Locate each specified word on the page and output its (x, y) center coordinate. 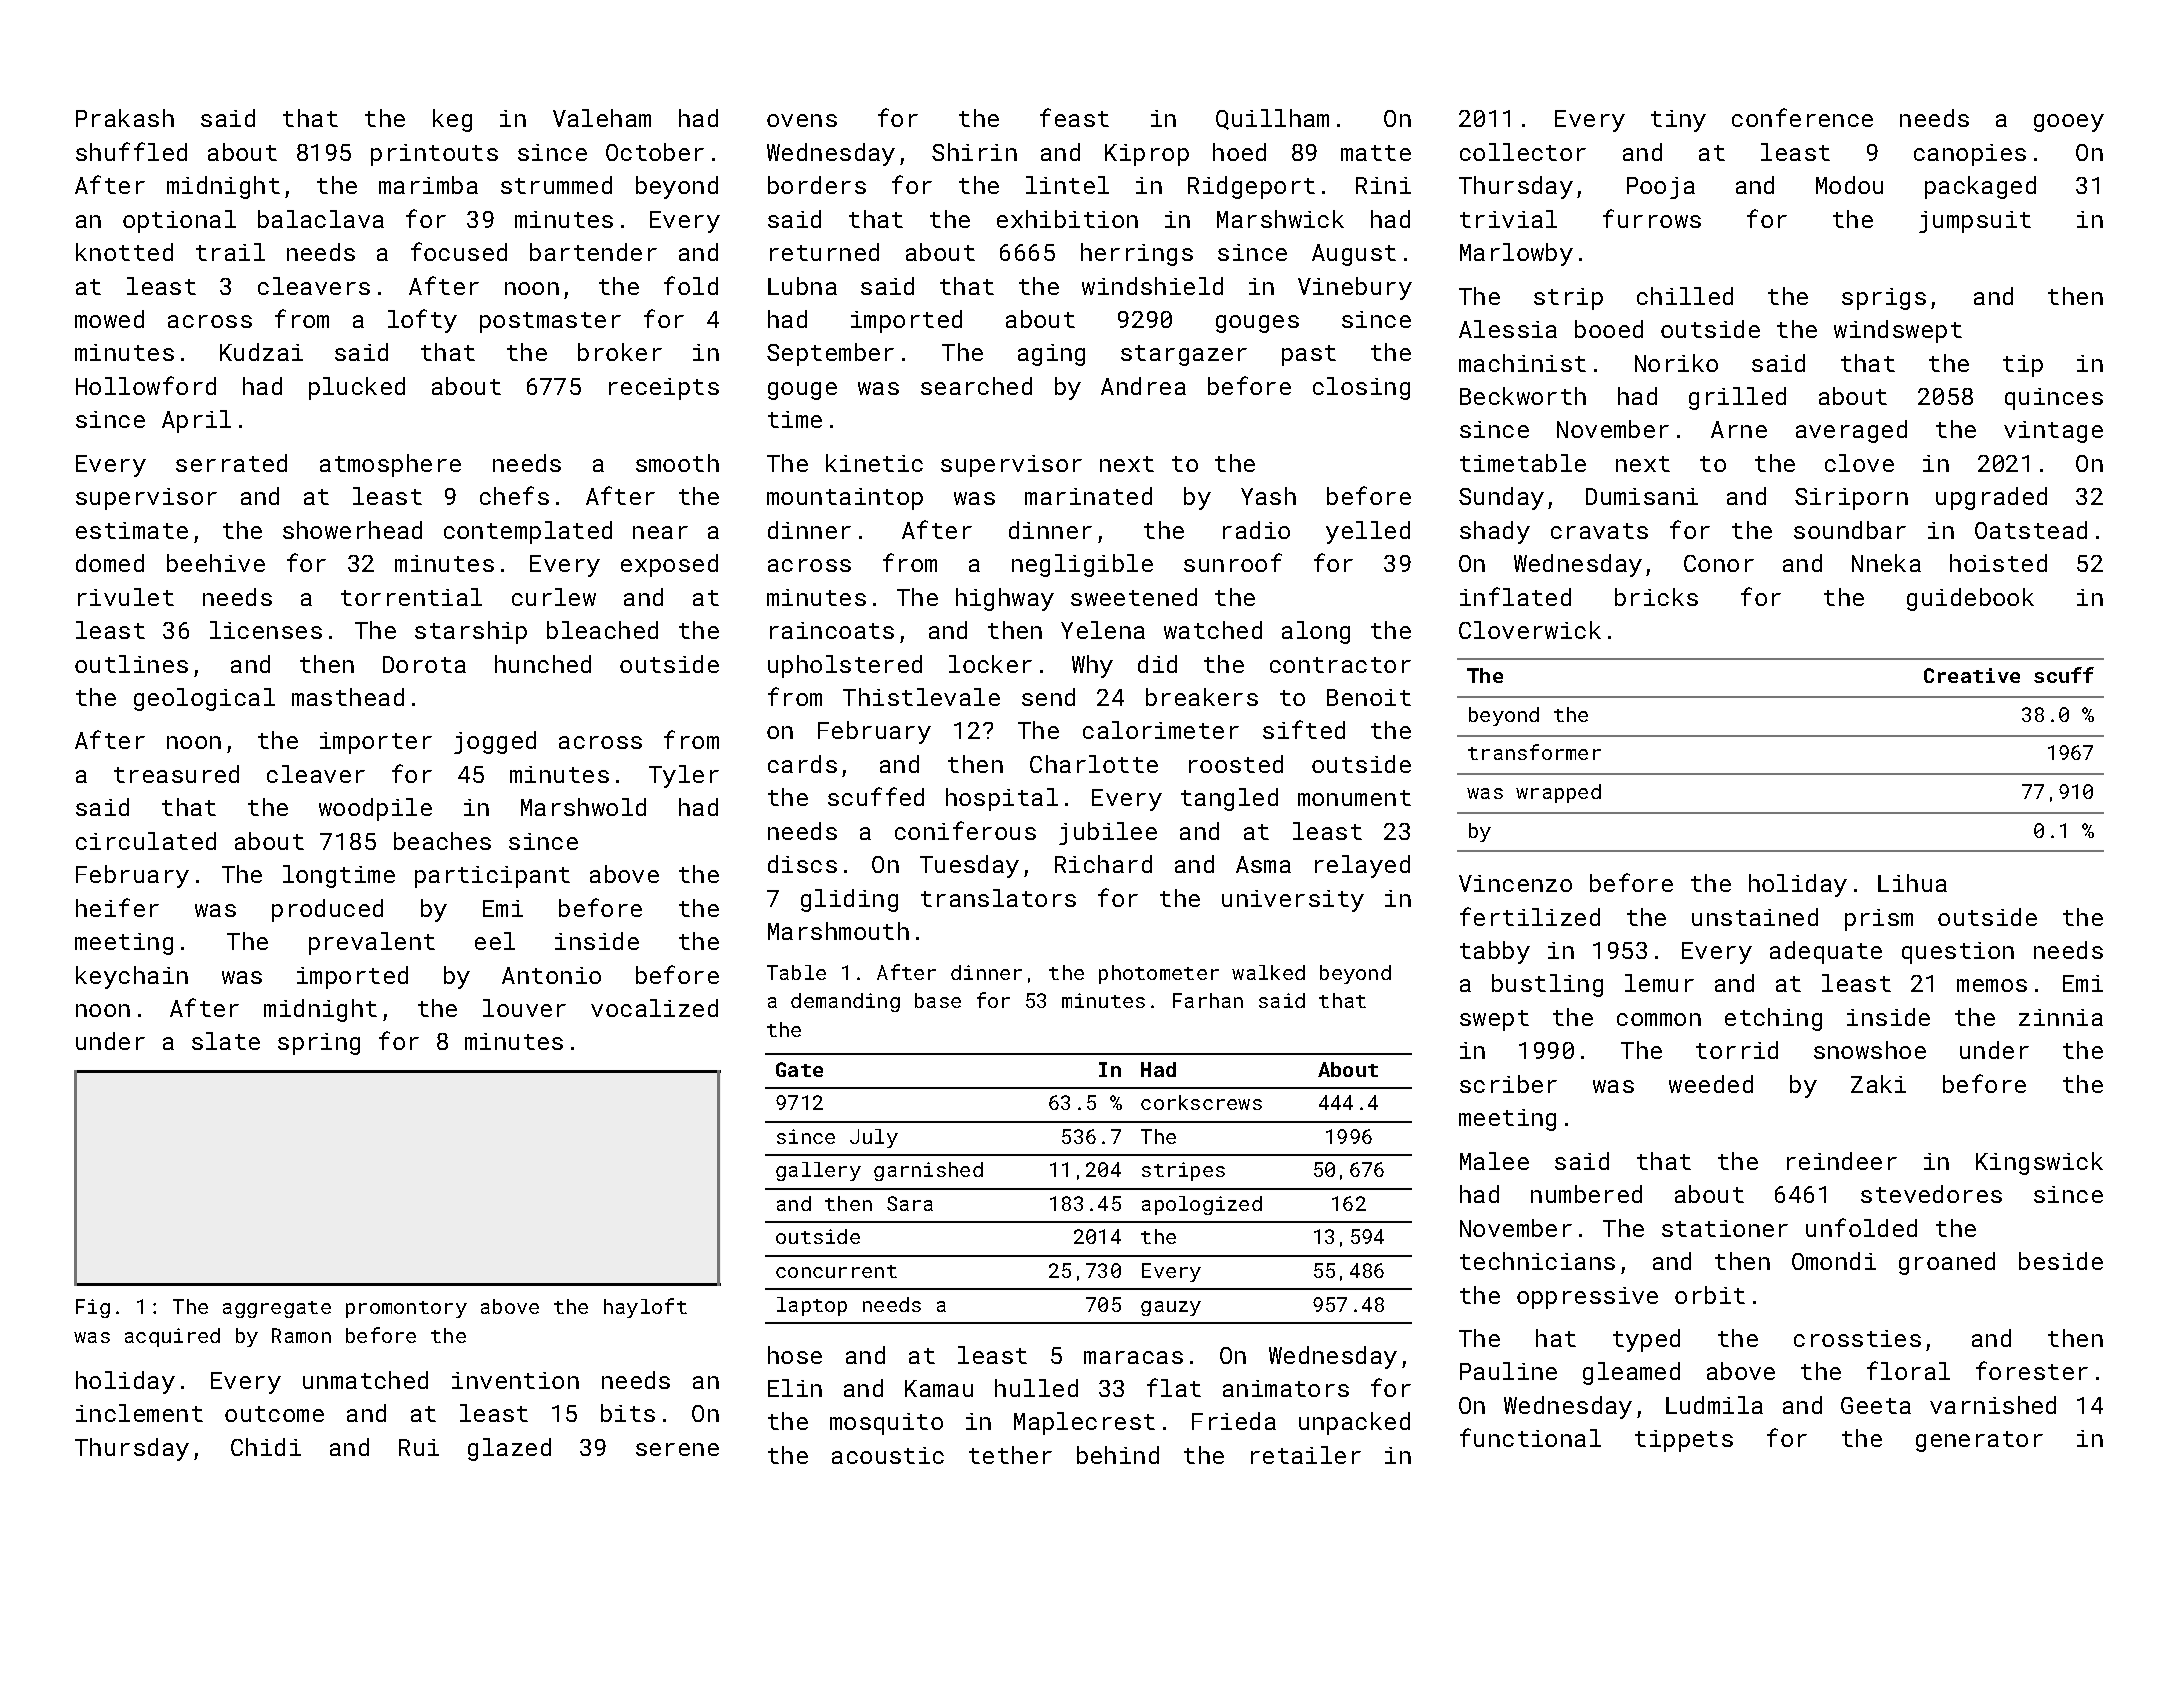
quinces (2054, 399)
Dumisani (1642, 496)
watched (1213, 630)
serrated (231, 463)
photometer (1159, 974)
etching (1773, 1019)
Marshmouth (838, 931)
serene (677, 1449)
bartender (593, 252)
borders (817, 185)
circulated (146, 841)
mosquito (886, 1424)
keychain (132, 977)
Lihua (1912, 883)
